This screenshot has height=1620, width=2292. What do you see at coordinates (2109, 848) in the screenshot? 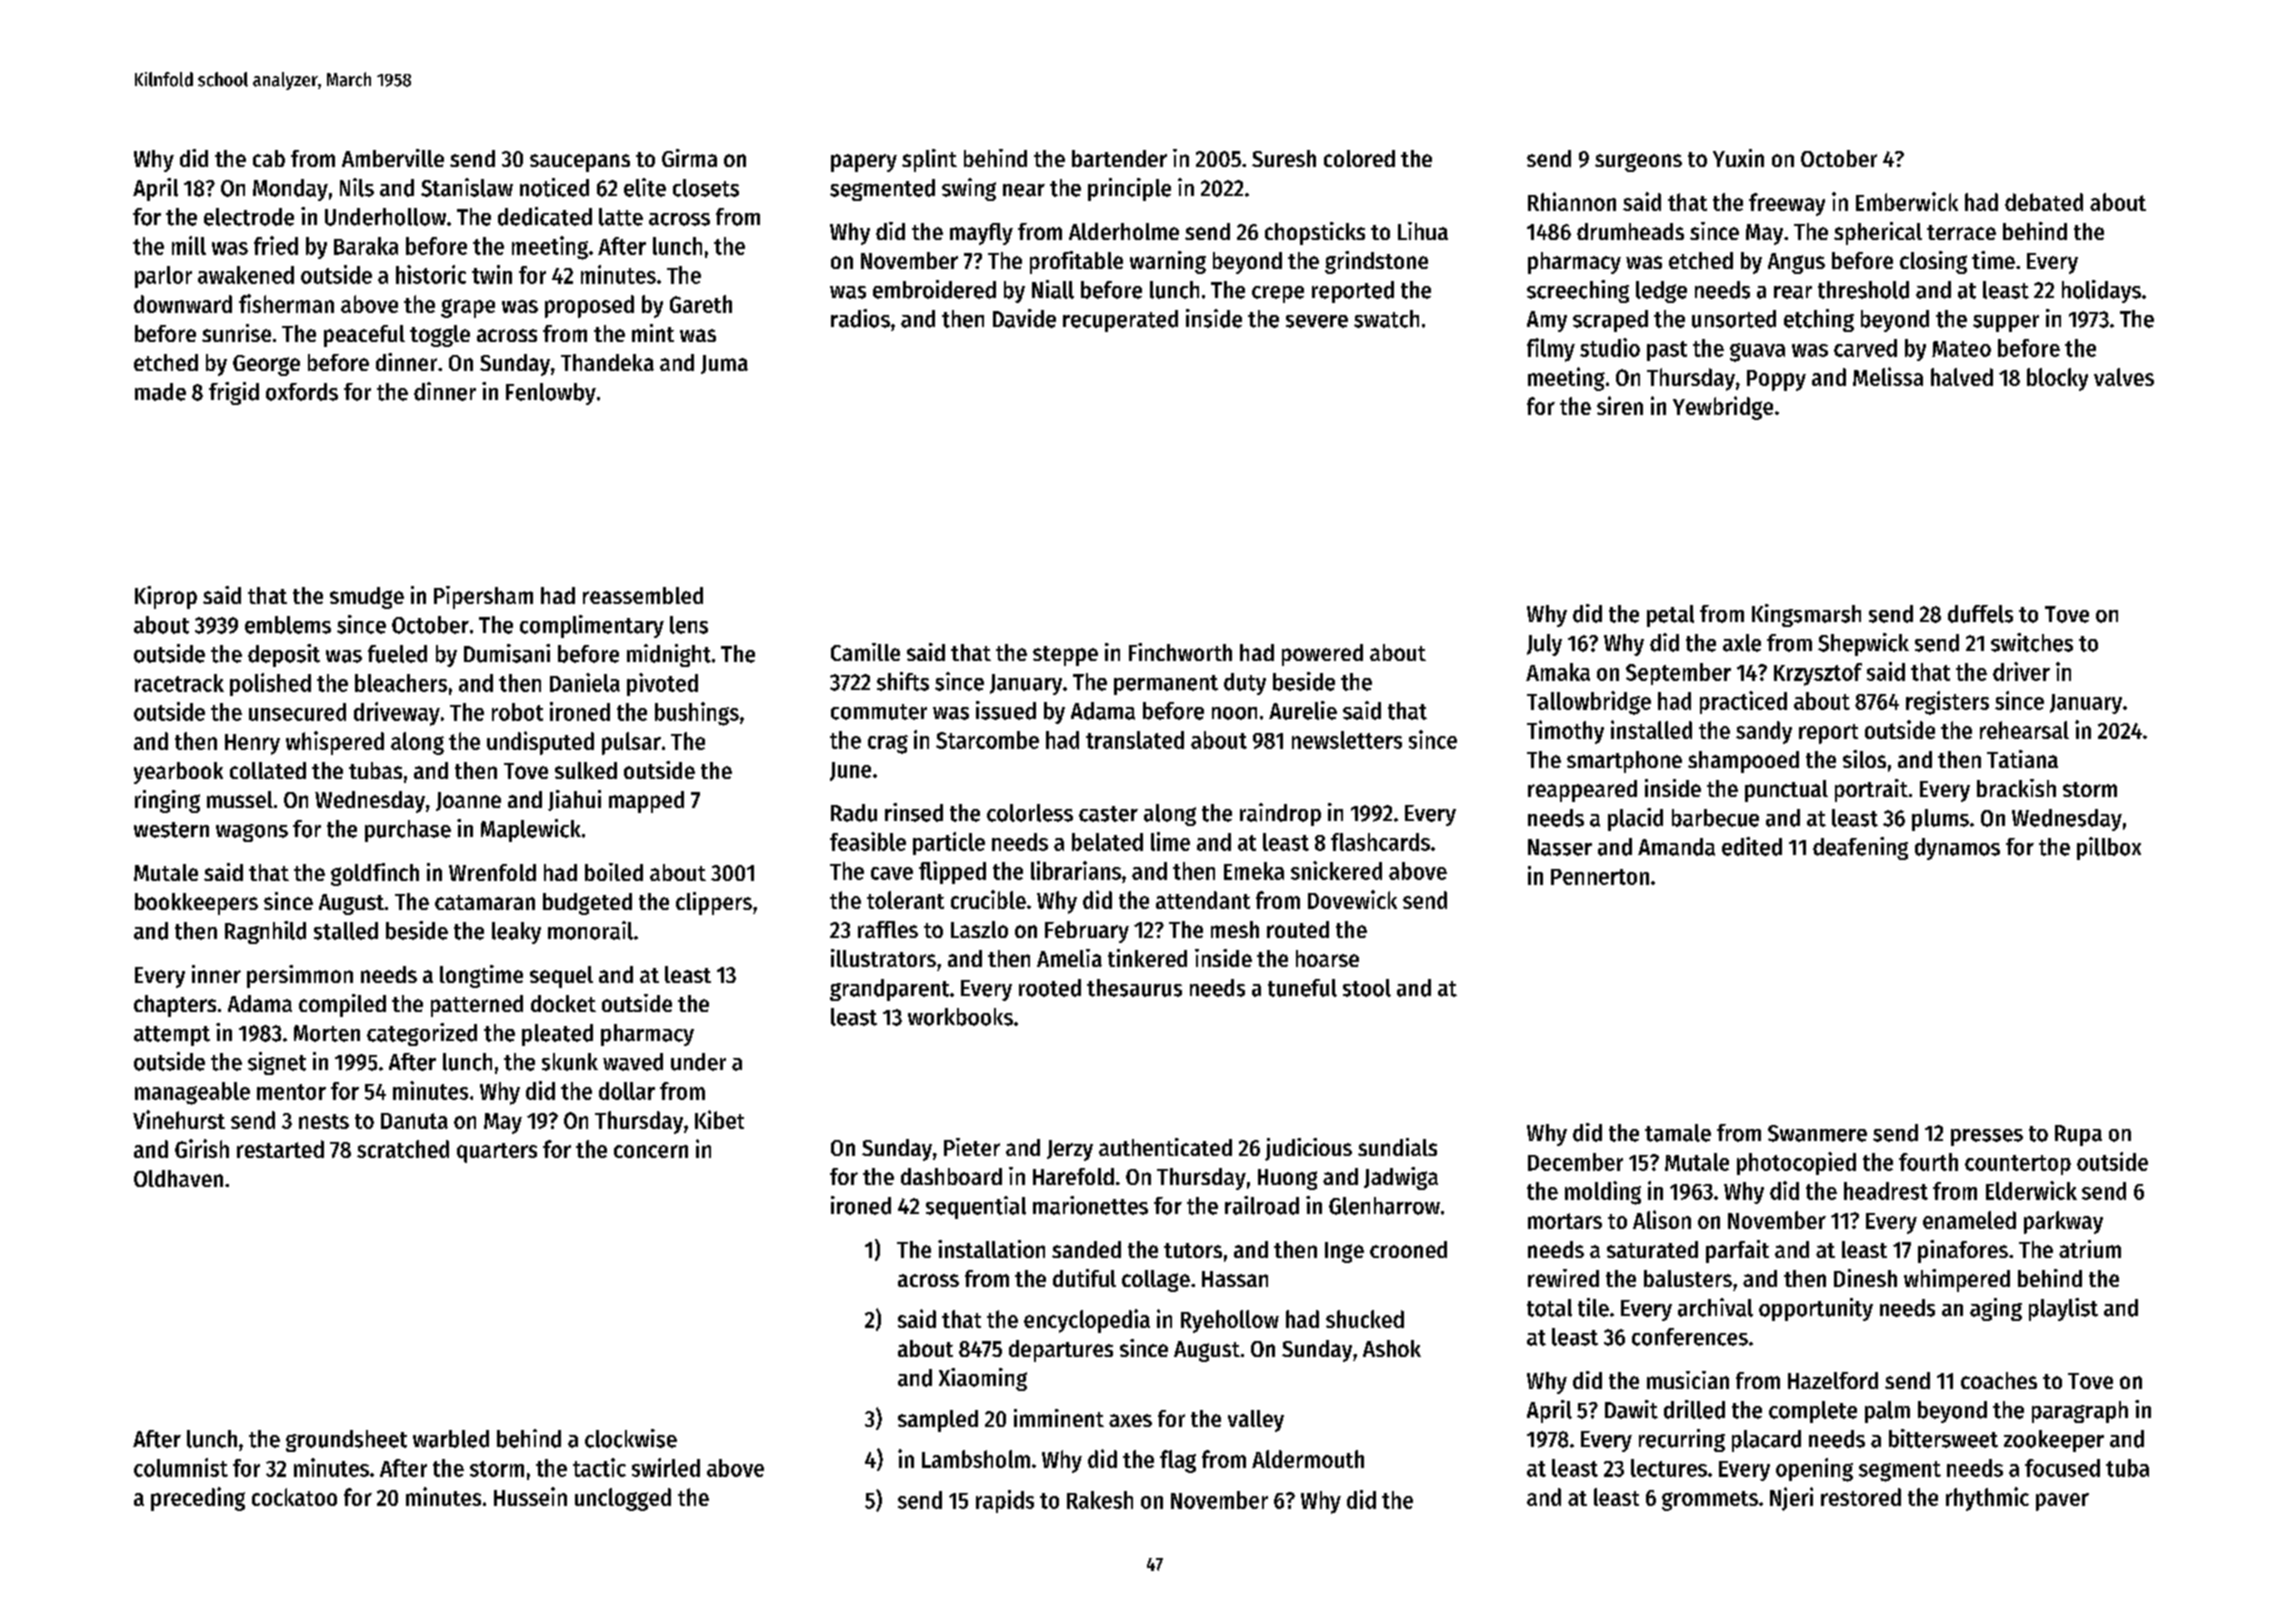
I see `pillbox` at bounding box center [2109, 848].
